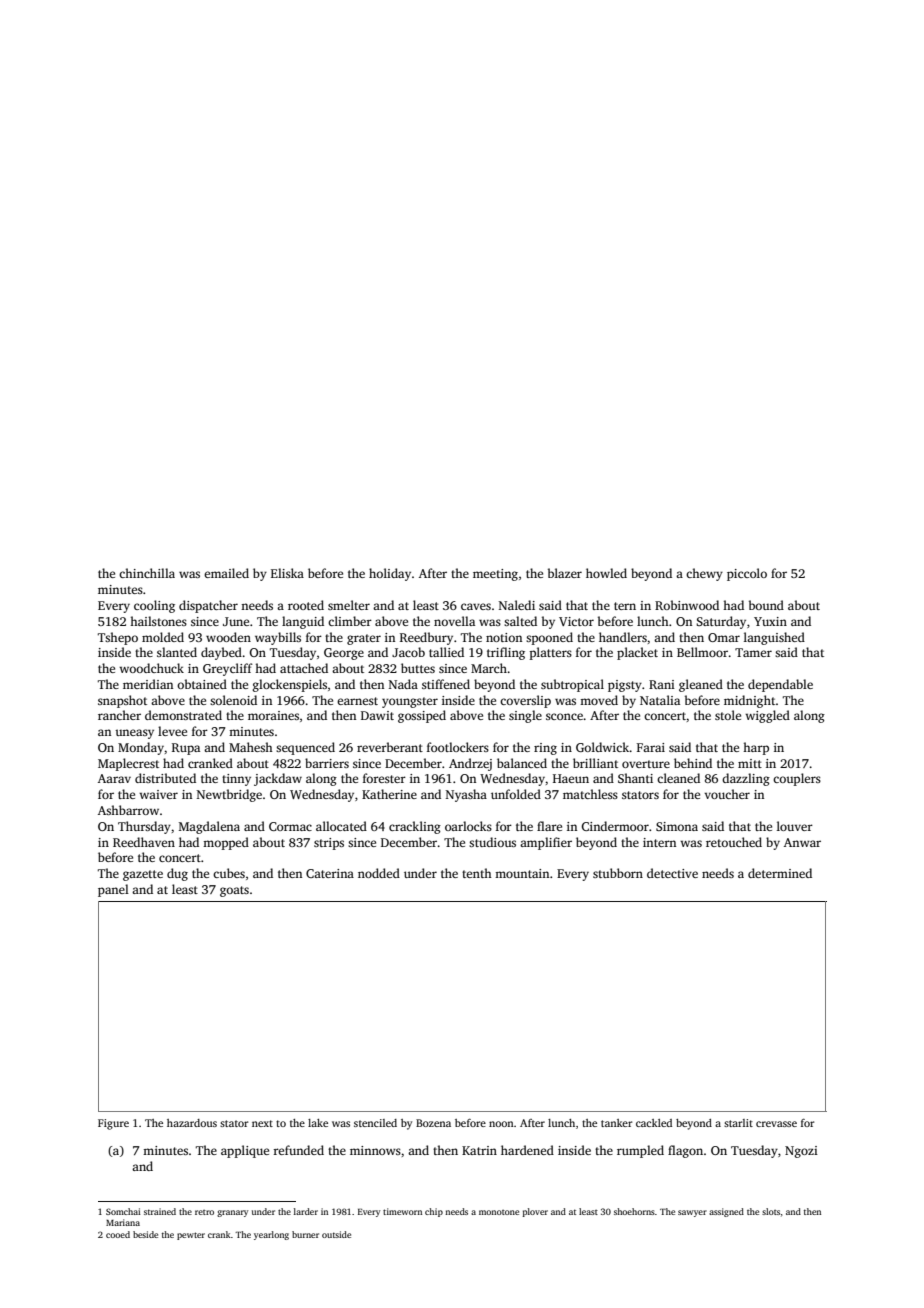  I want to click on strained, so click(160, 1211).
